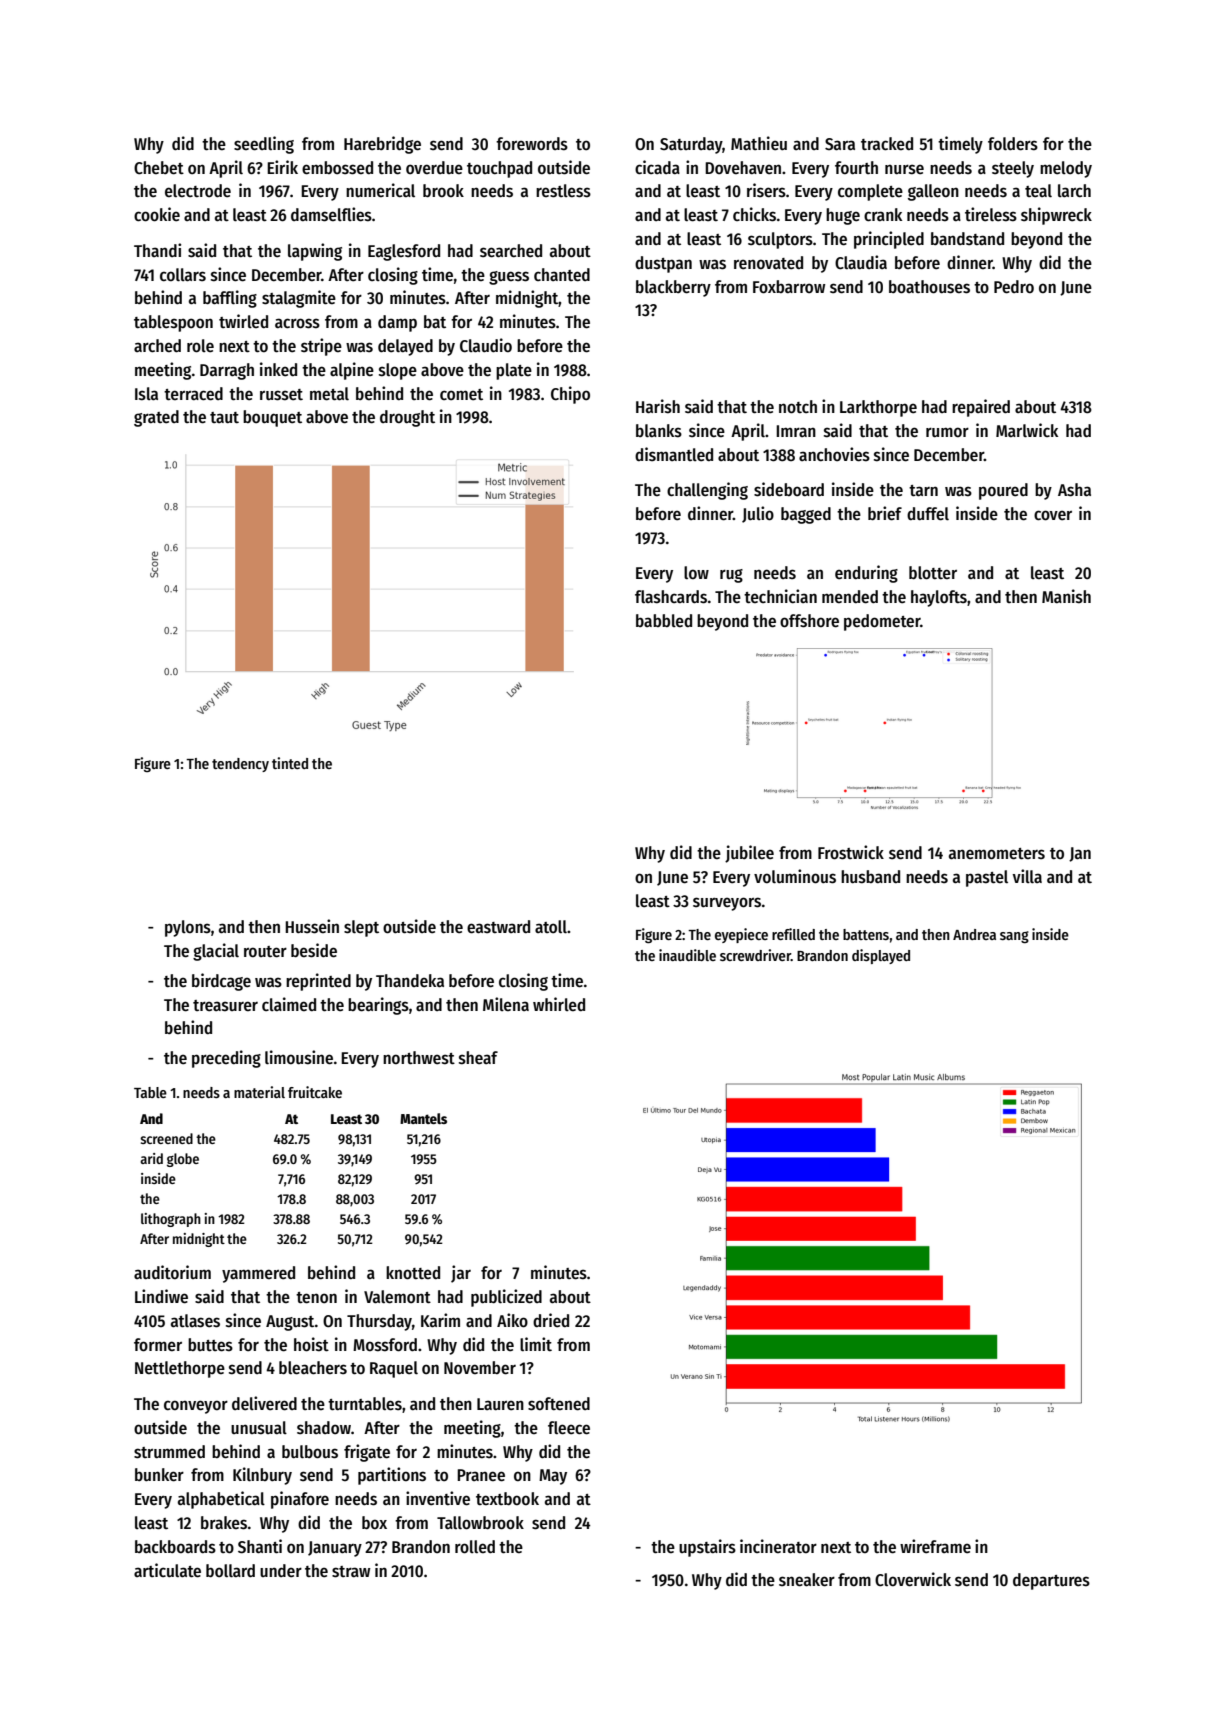 The width and height of the page is (1226, 1734). What do you see at coordinates (731, 576) in the page?
I see `rug` at bounding box center [731, 576].
